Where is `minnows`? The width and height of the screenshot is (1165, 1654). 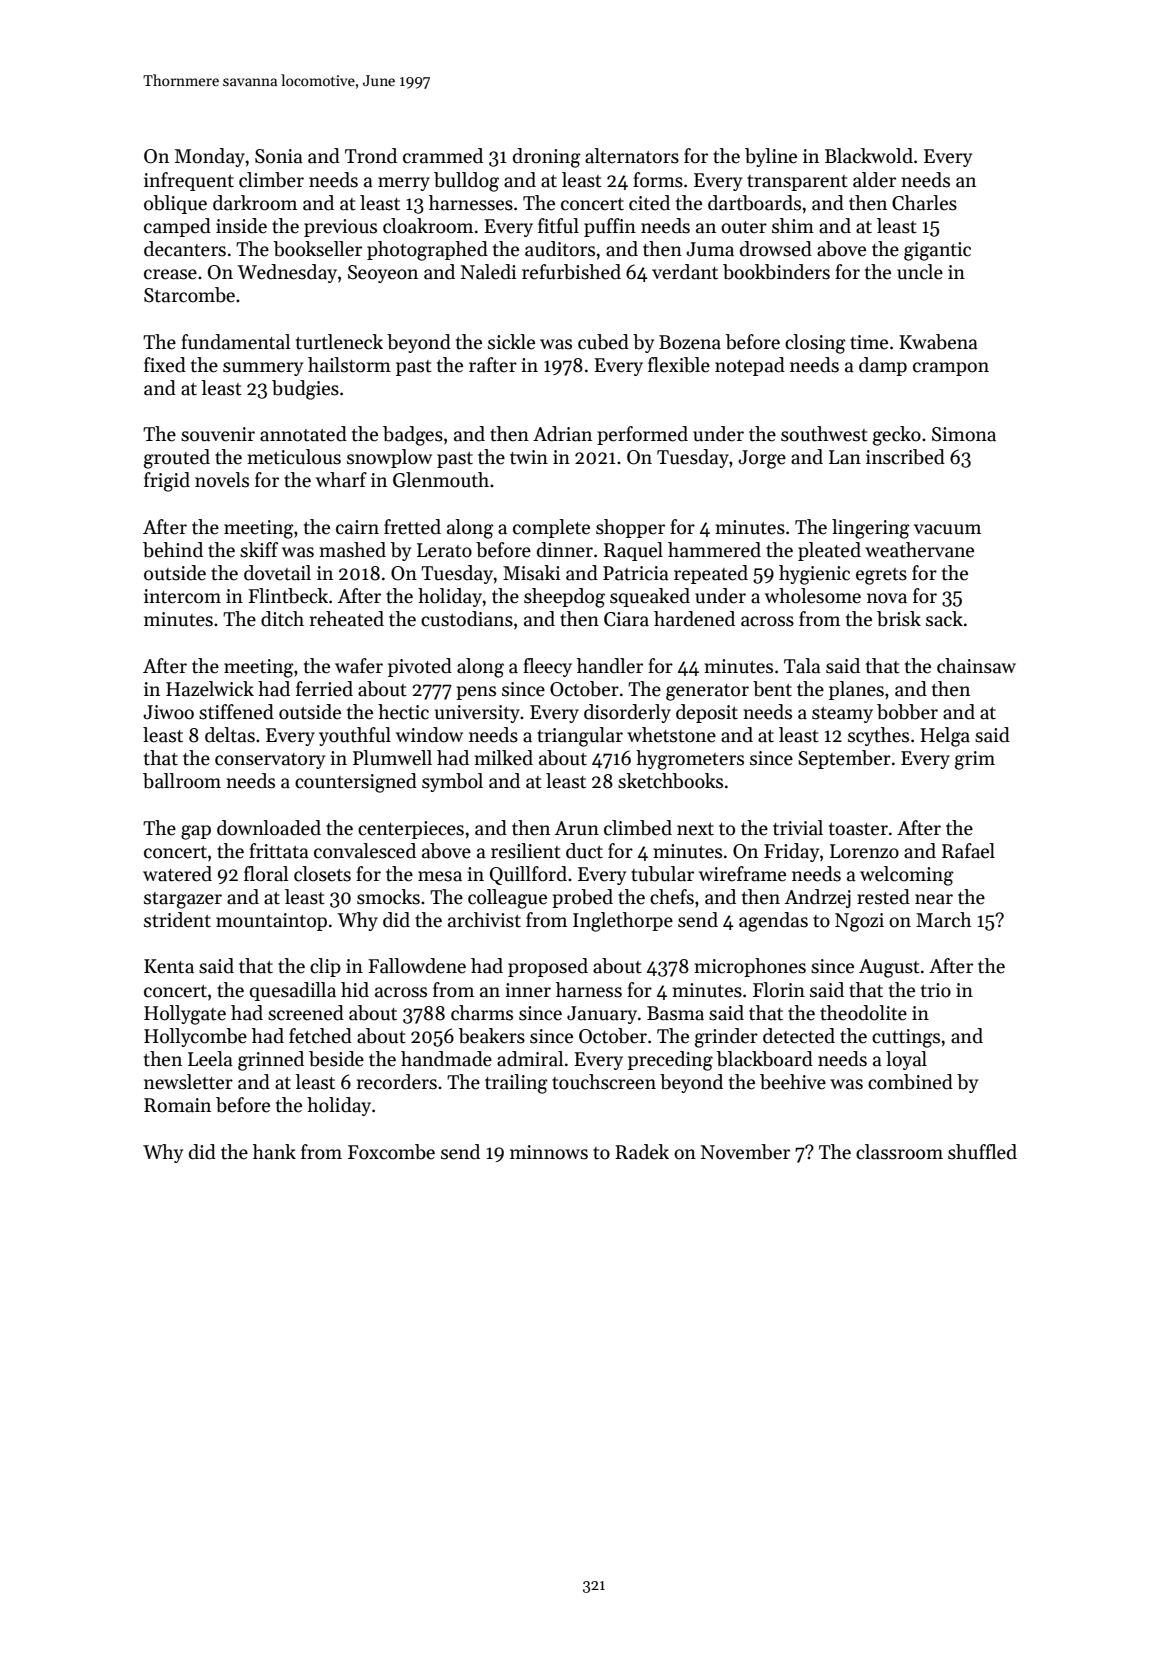 minnows is located at coordinates (549, 1152).
